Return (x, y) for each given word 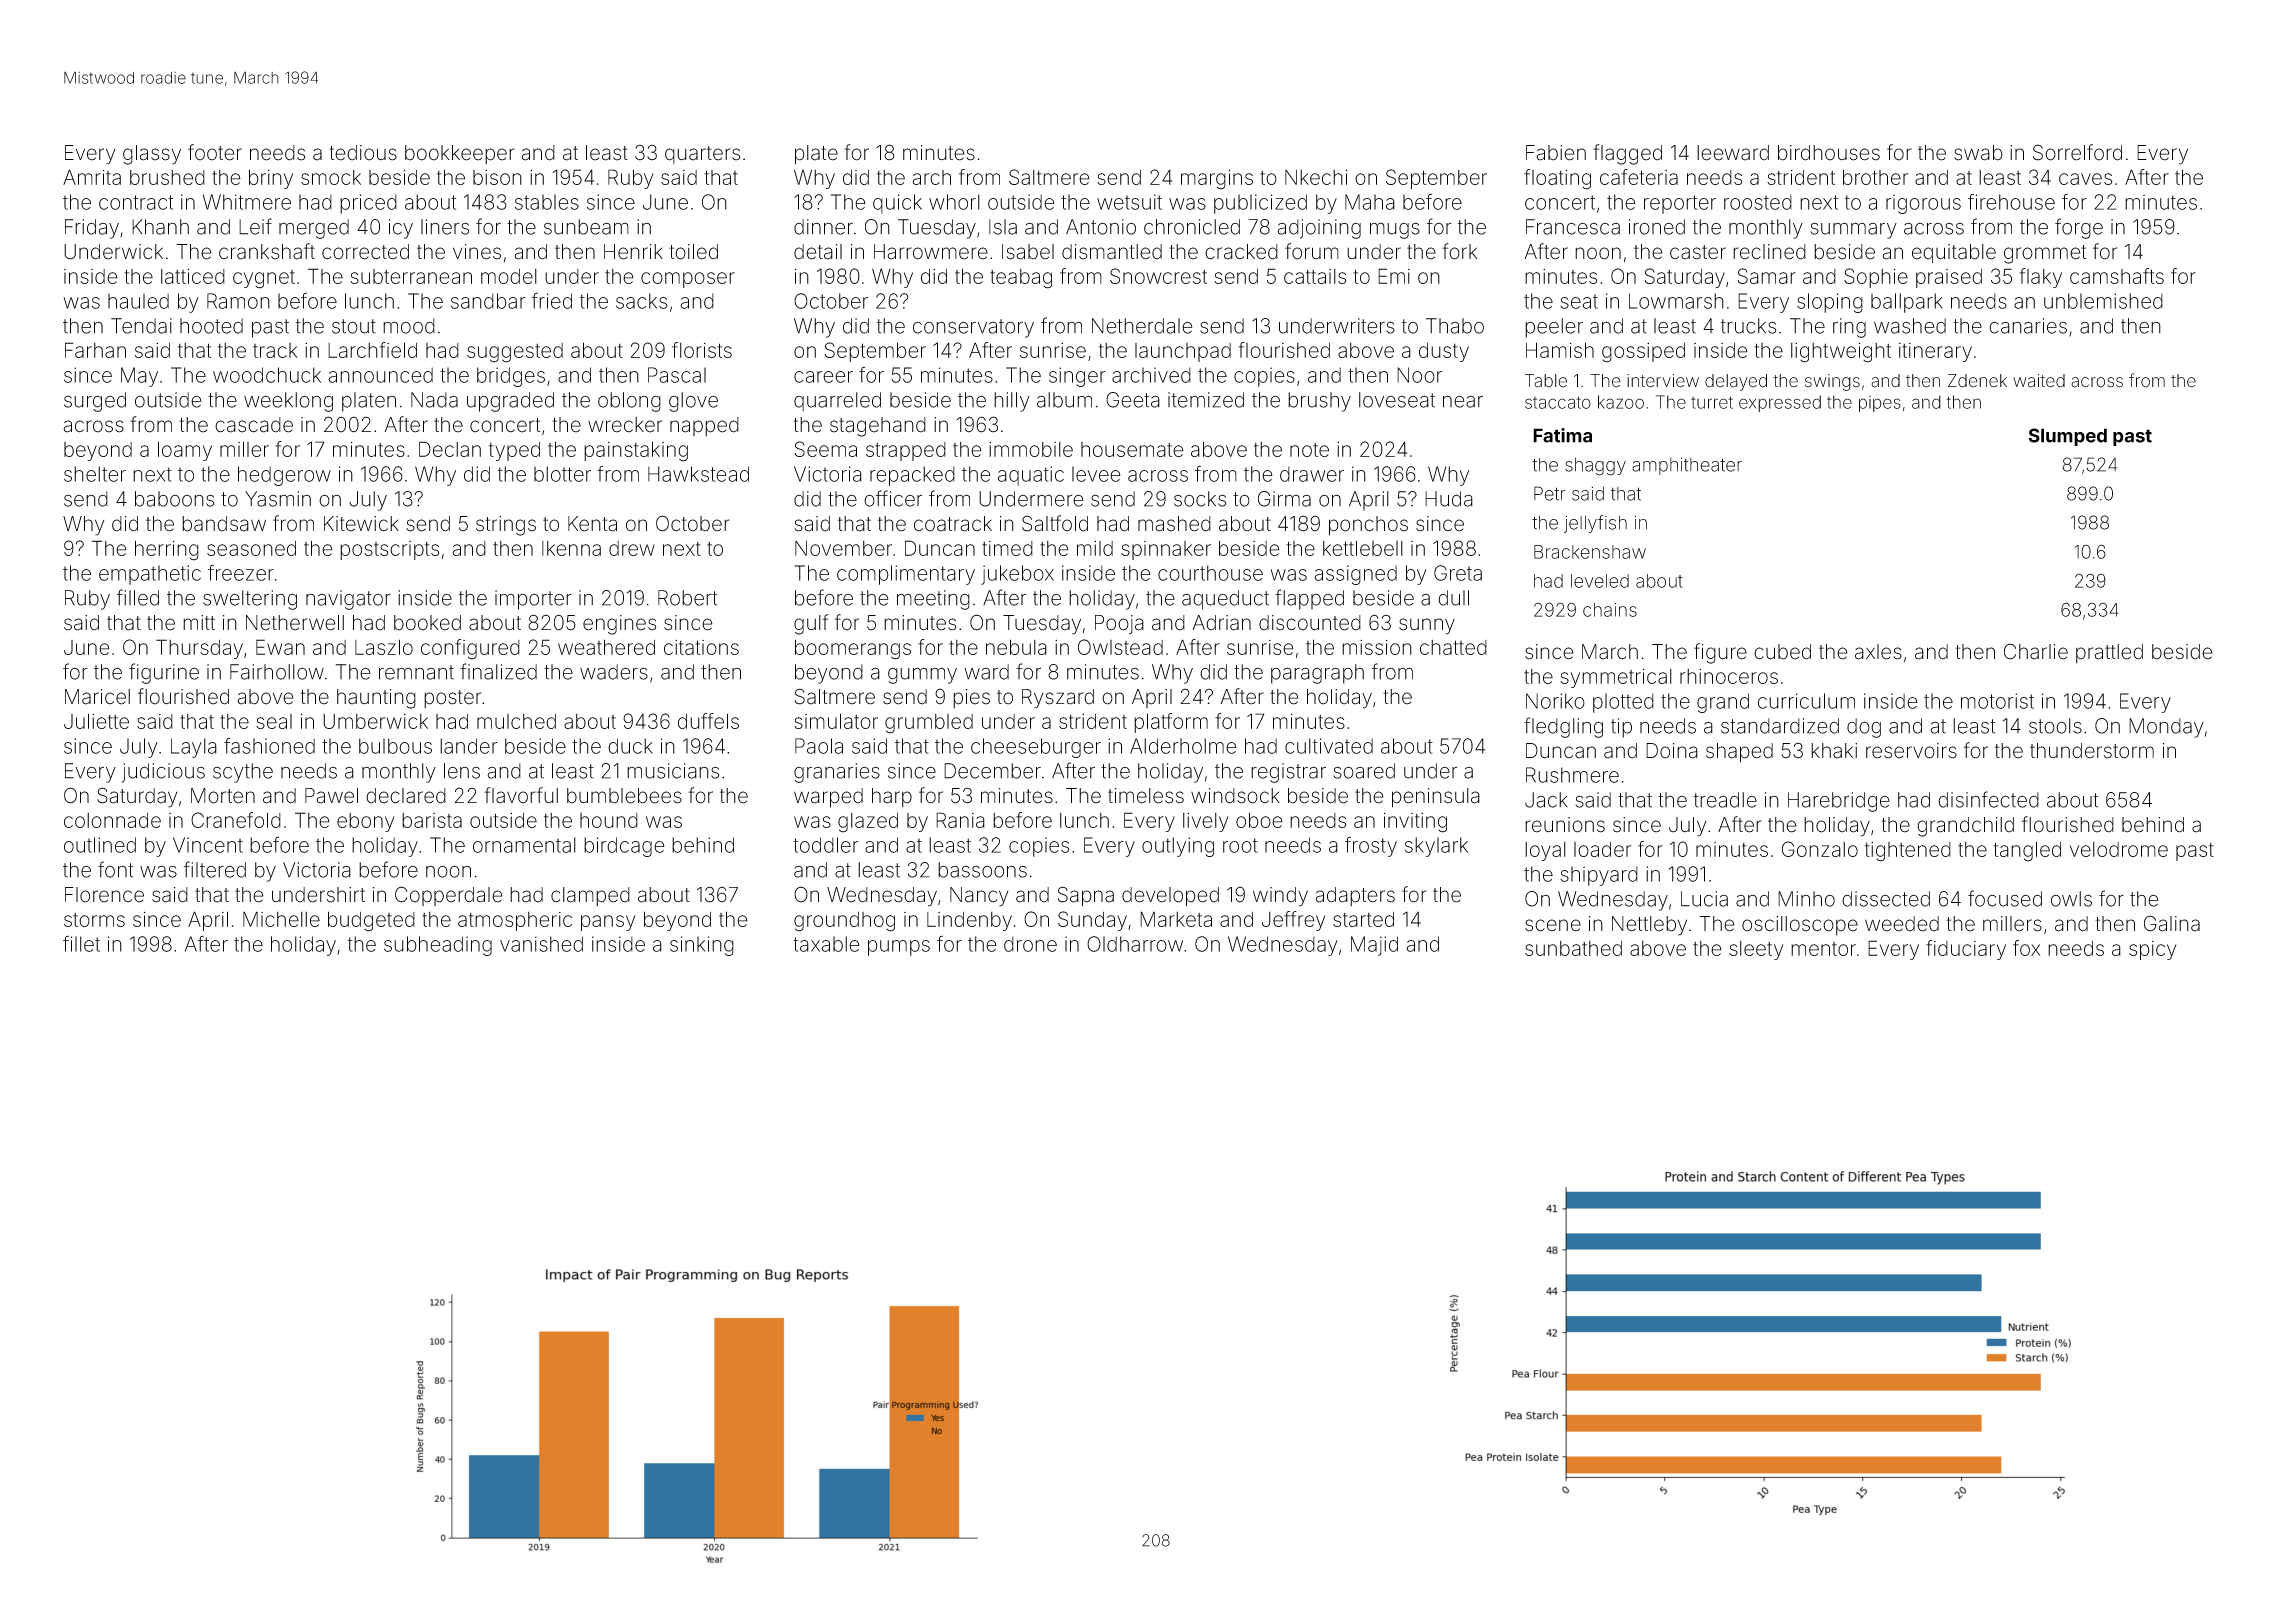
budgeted (371, 921)
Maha (1370, 202)
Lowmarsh (1676, 301)
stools (2055, 726)
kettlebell (1363, 548)
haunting (376, 699)
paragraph (1317, 674)
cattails (1315, 276)
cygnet (264, 279)
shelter (95, 474)
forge (2079, 228)
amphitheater (1687, 466)
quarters (702, 155)
